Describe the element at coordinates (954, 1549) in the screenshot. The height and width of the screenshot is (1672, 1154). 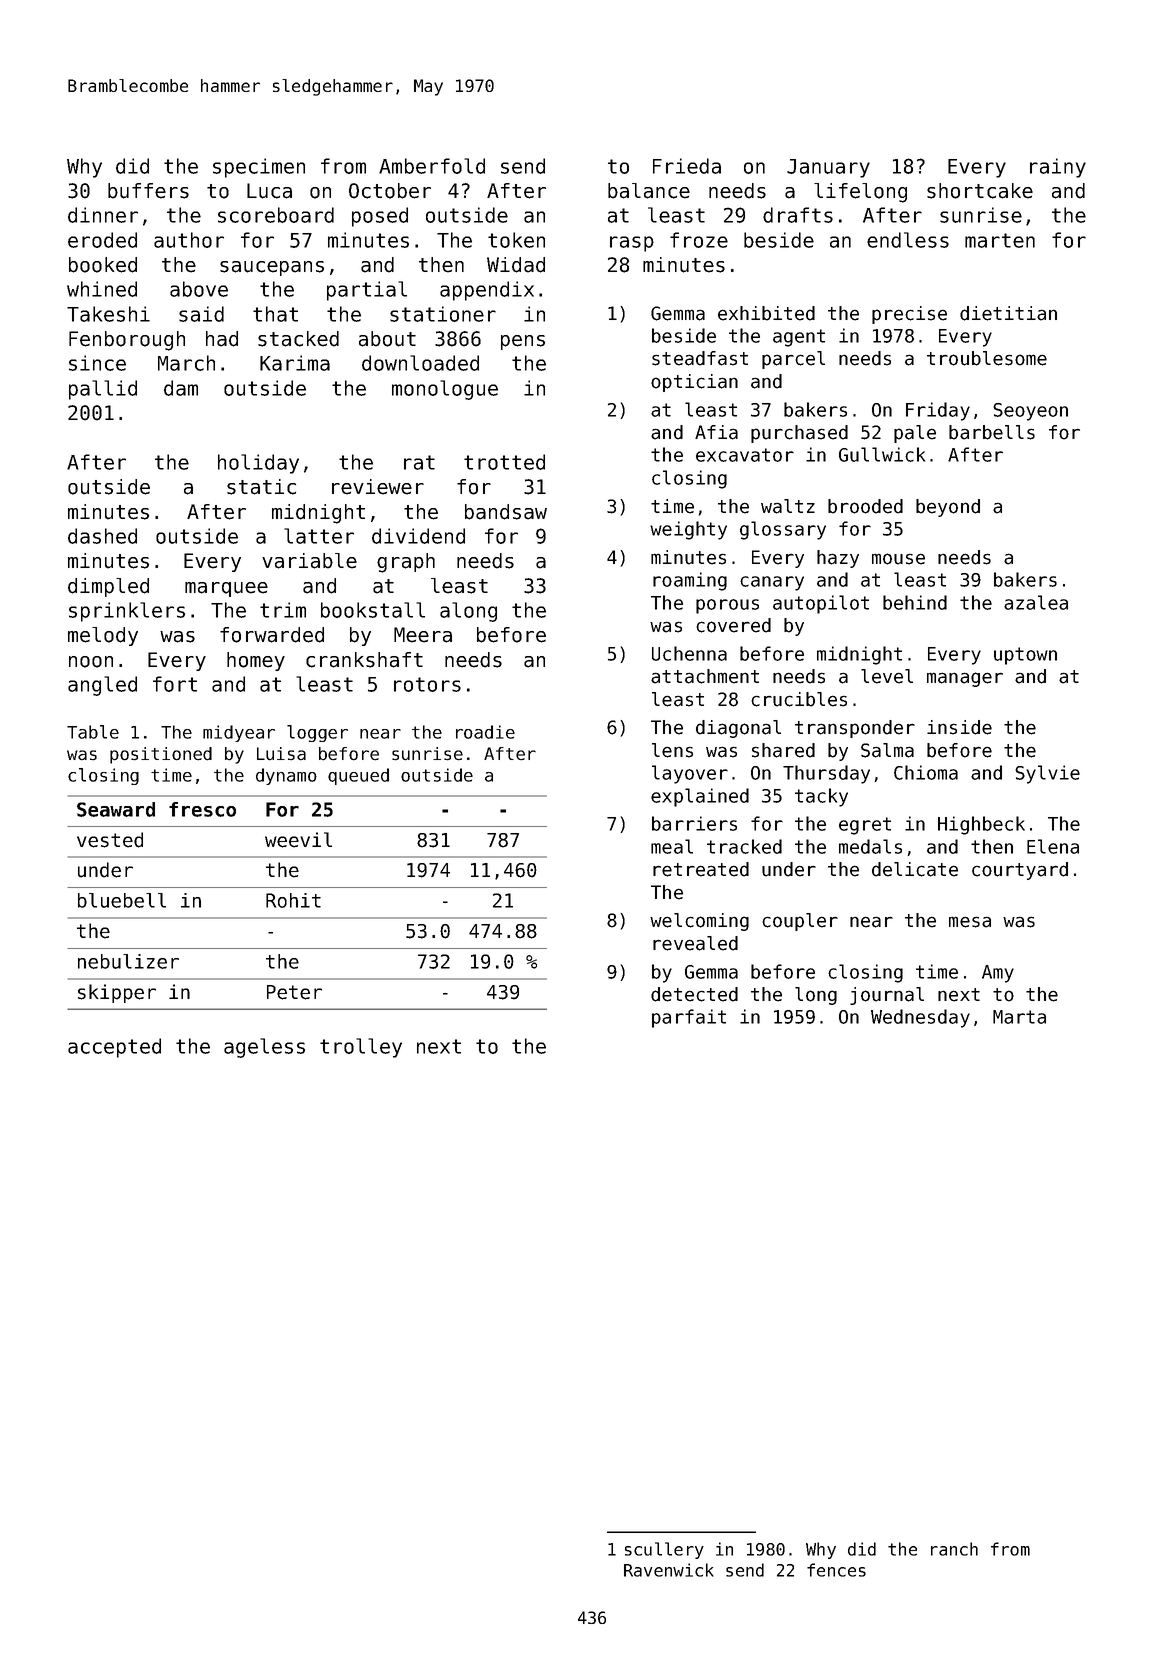
I see `ranch` at that location.
